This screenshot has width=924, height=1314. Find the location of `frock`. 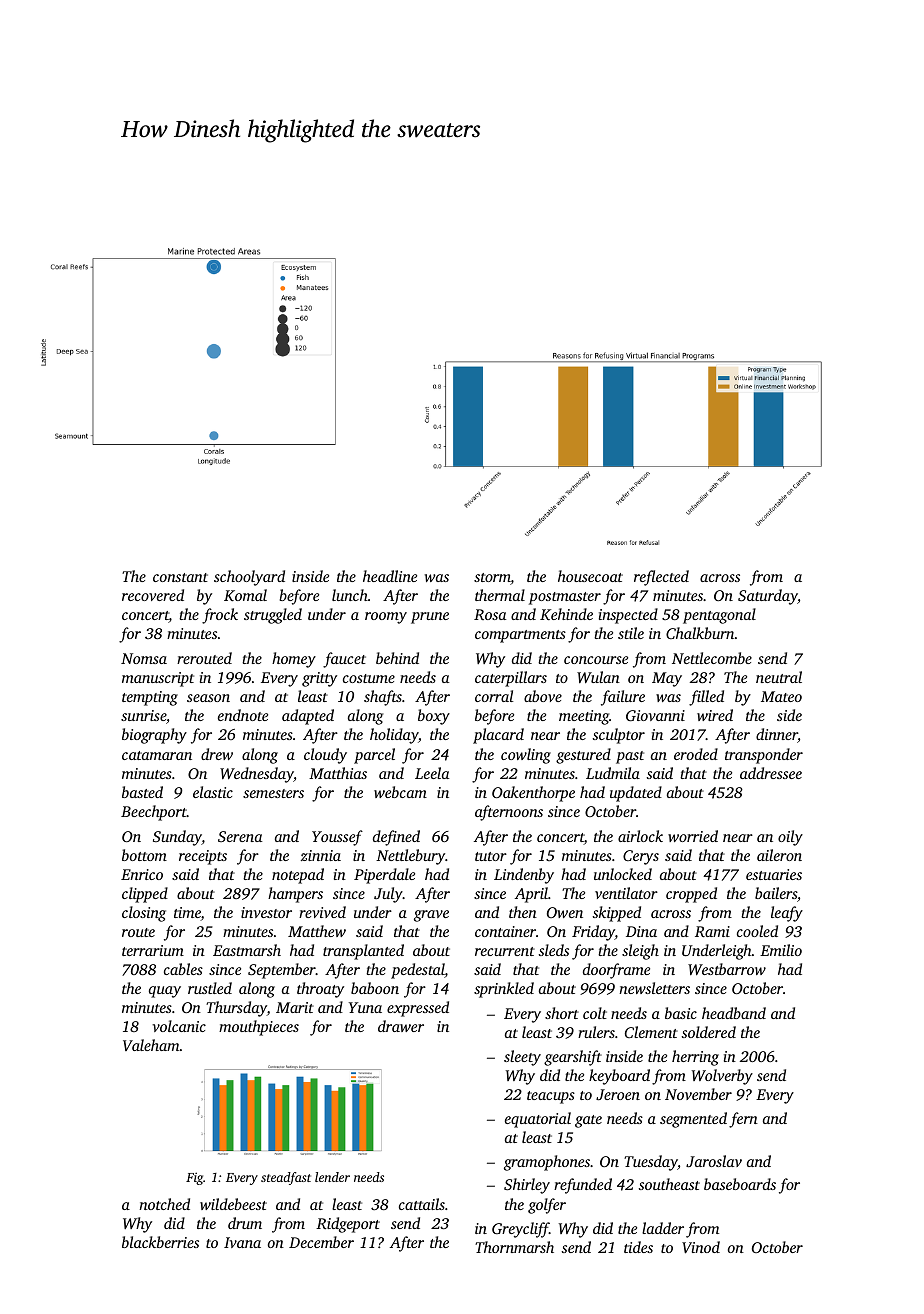

frock is located at coordinates (220, 616).
